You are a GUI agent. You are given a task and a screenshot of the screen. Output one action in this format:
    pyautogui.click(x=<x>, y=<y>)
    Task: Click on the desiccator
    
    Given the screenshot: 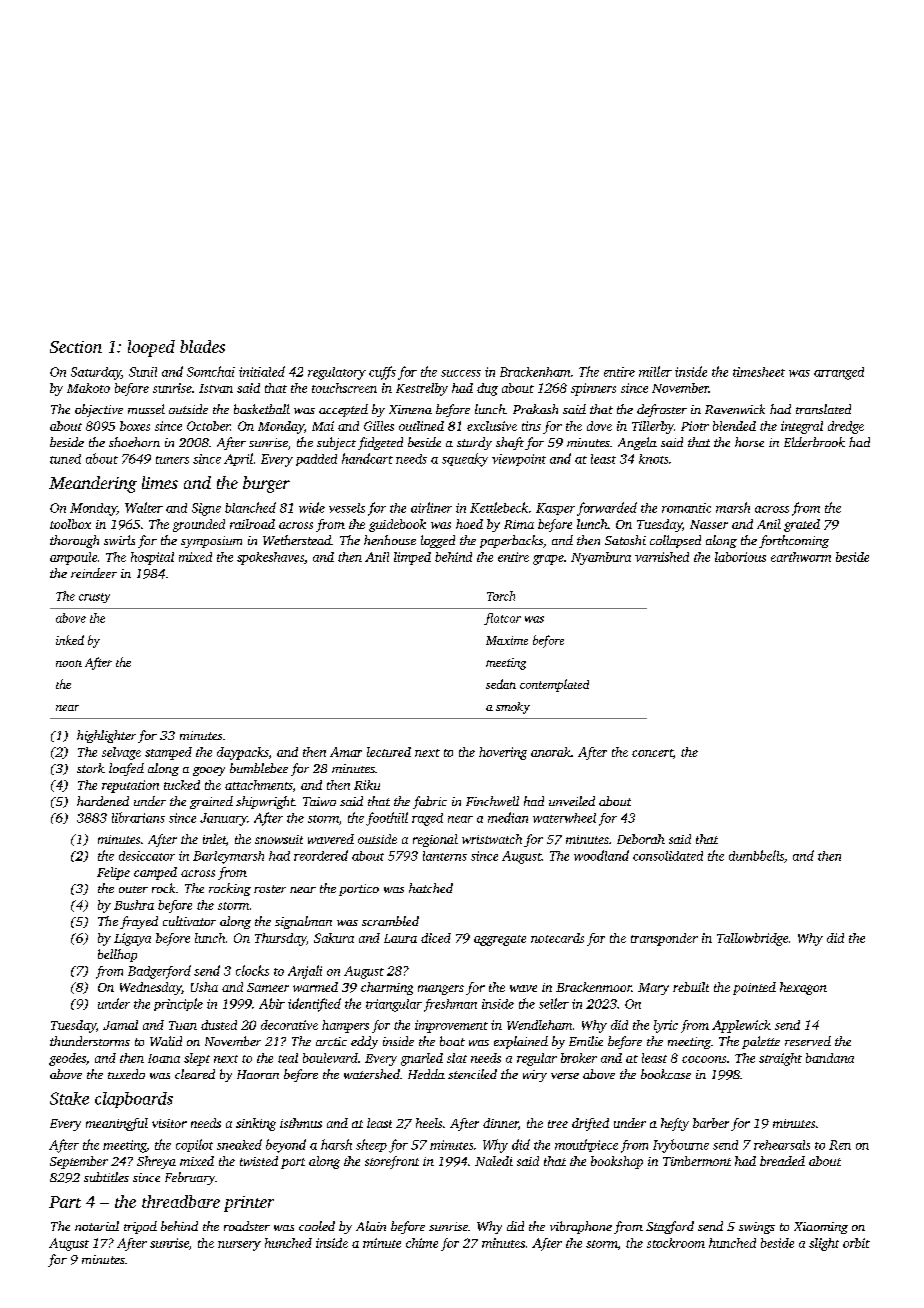 What is the action you would take?
    pyautogui.click(x=147, y=856)
